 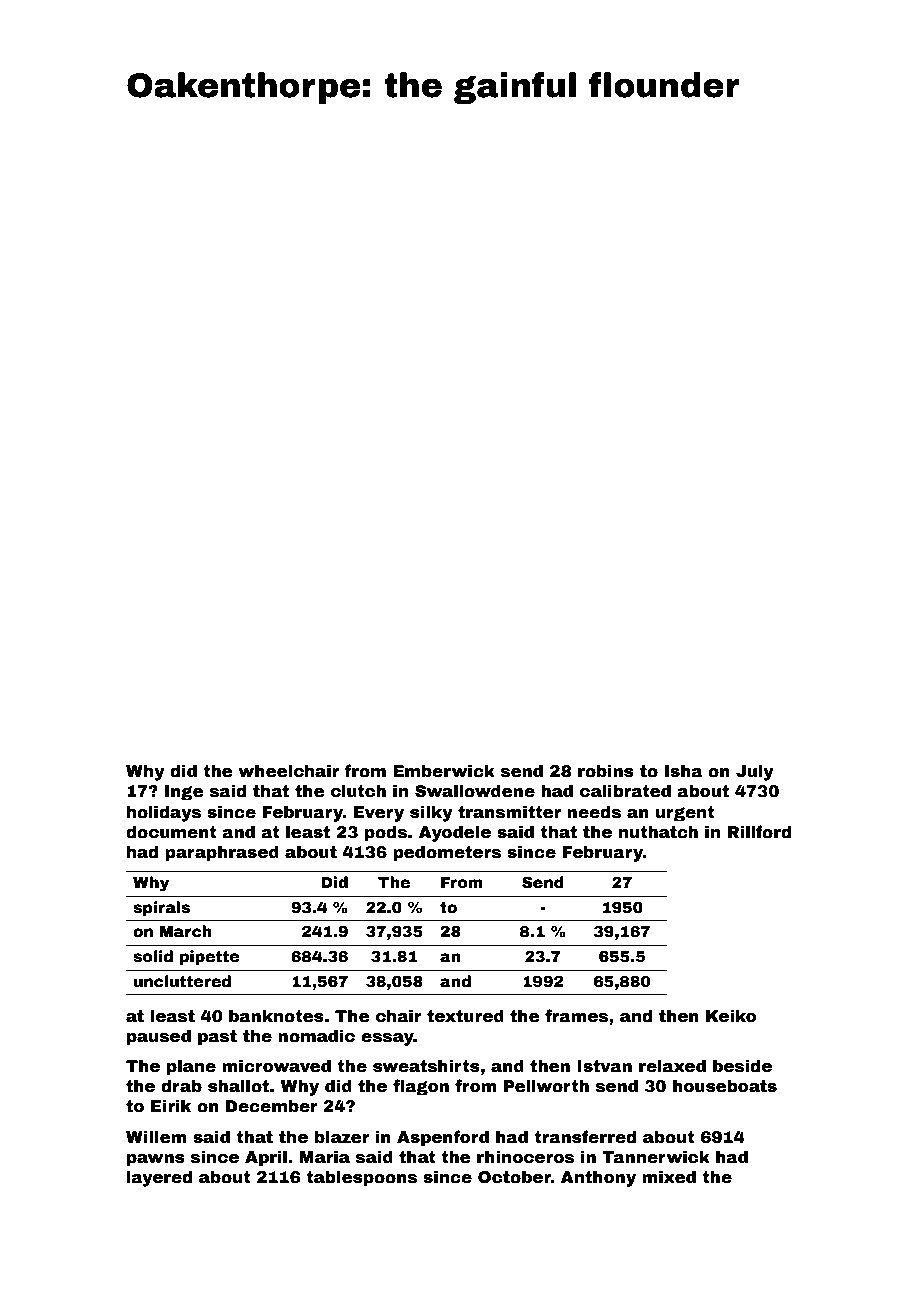 I want to click on Keiko, so click(x=731, y=1016).
